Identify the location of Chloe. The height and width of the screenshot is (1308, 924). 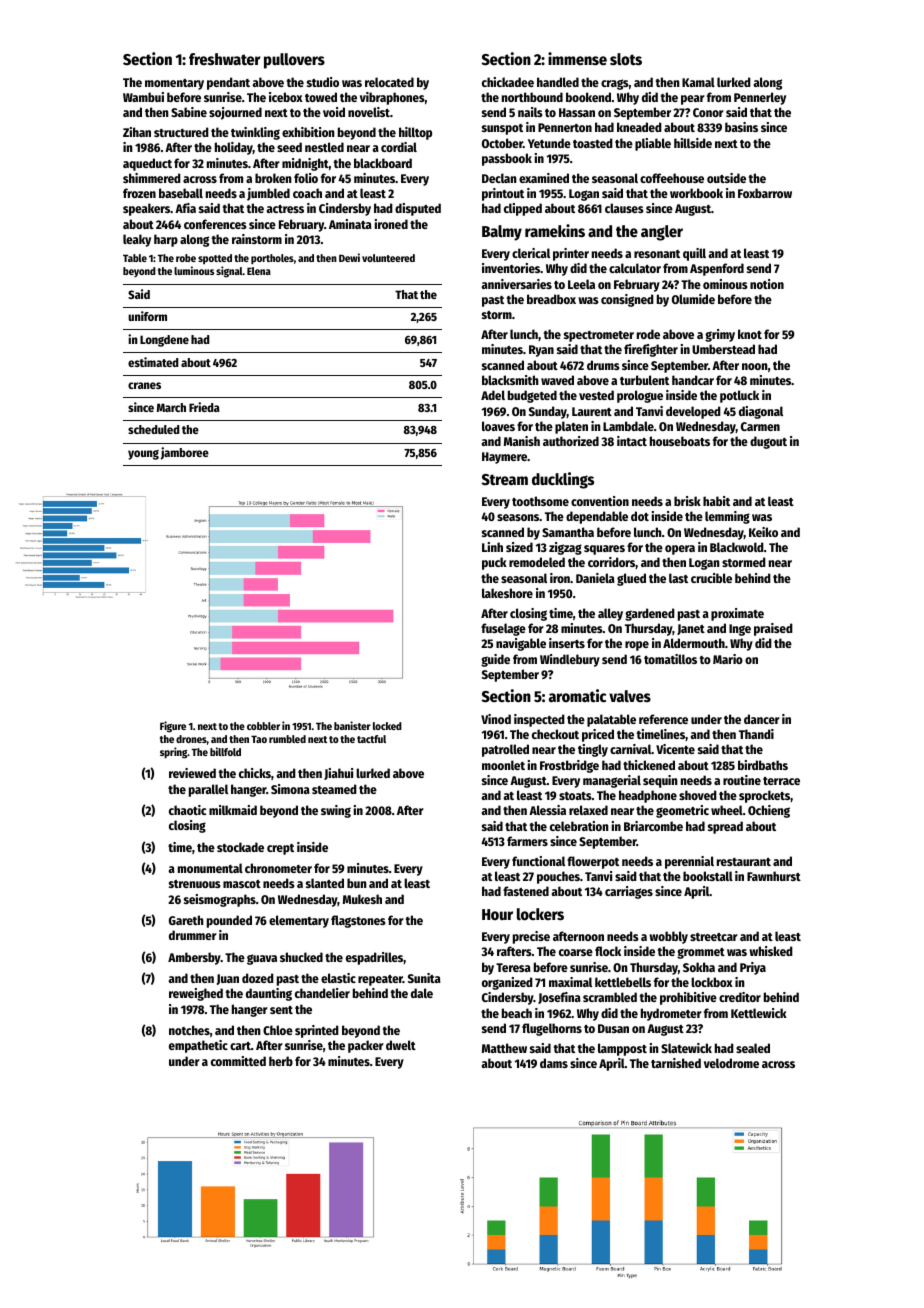
(278, 1030).
